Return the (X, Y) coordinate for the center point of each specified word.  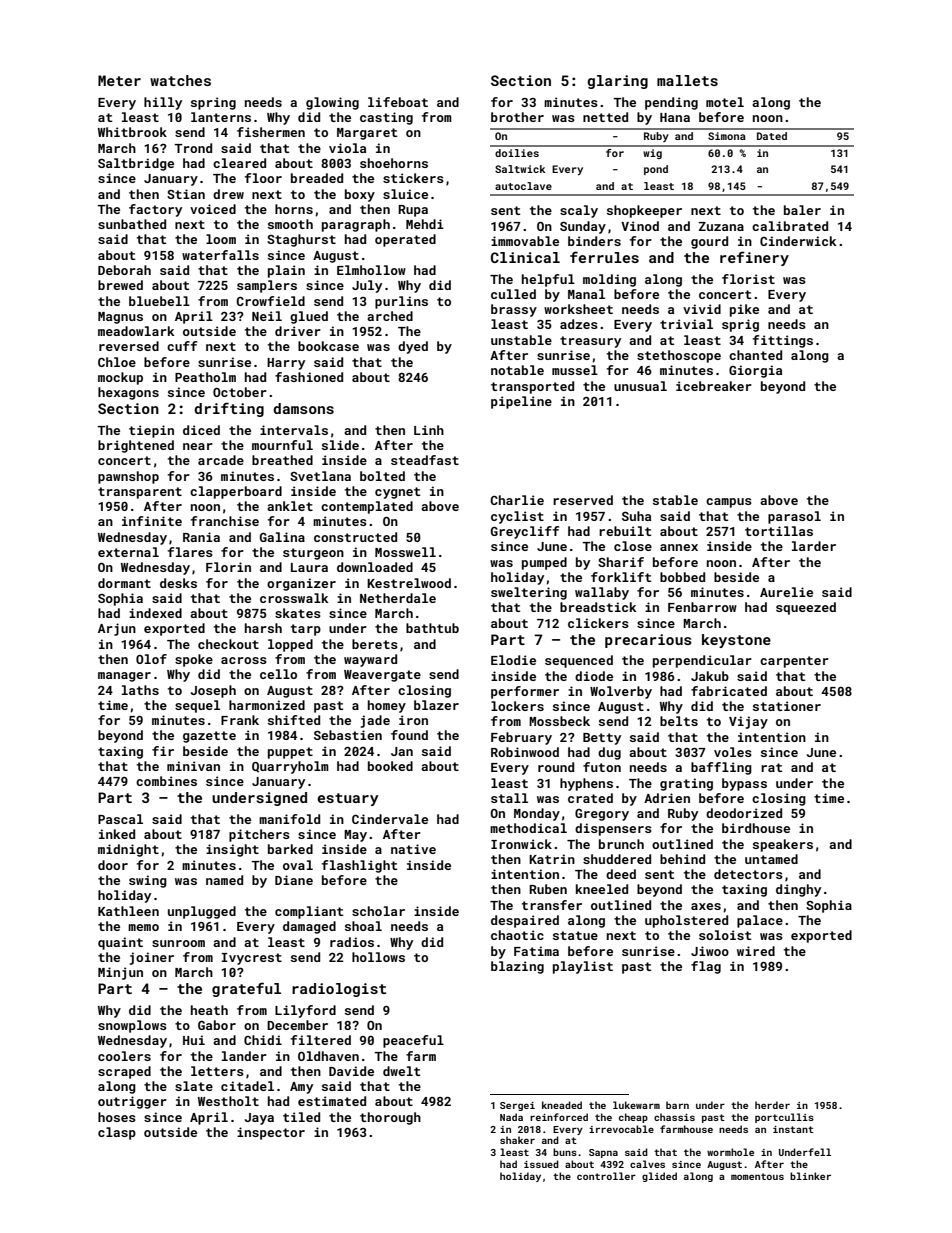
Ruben (548, 889)
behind (682, 859)
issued (541, 1164)
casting (386, 118)
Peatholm (205, 377)
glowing (332, 103)
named (224, 880)
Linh (429, 430)
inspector (271, 1133)
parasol (794, 517)
